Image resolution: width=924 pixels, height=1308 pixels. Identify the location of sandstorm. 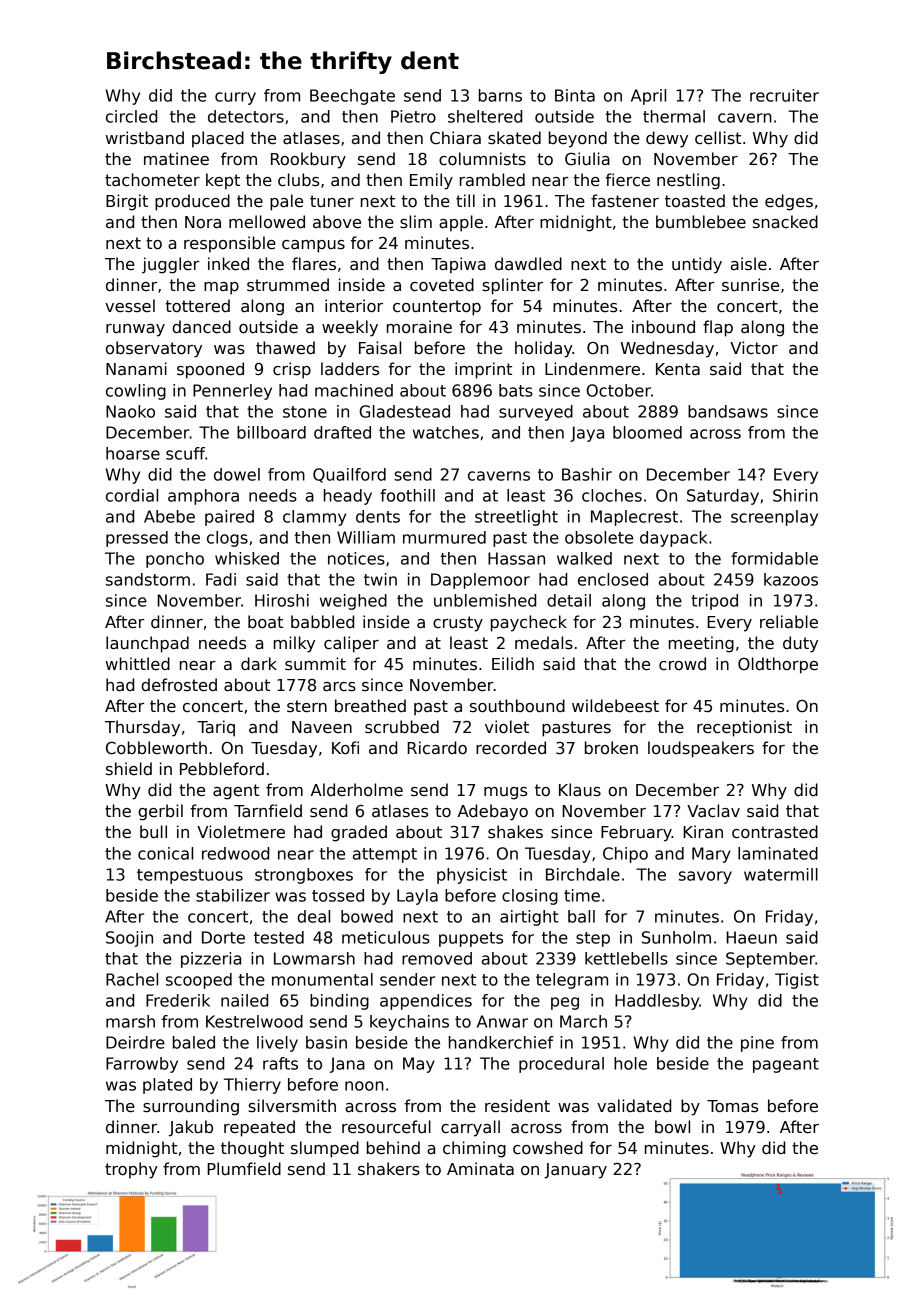
(148, 579).
